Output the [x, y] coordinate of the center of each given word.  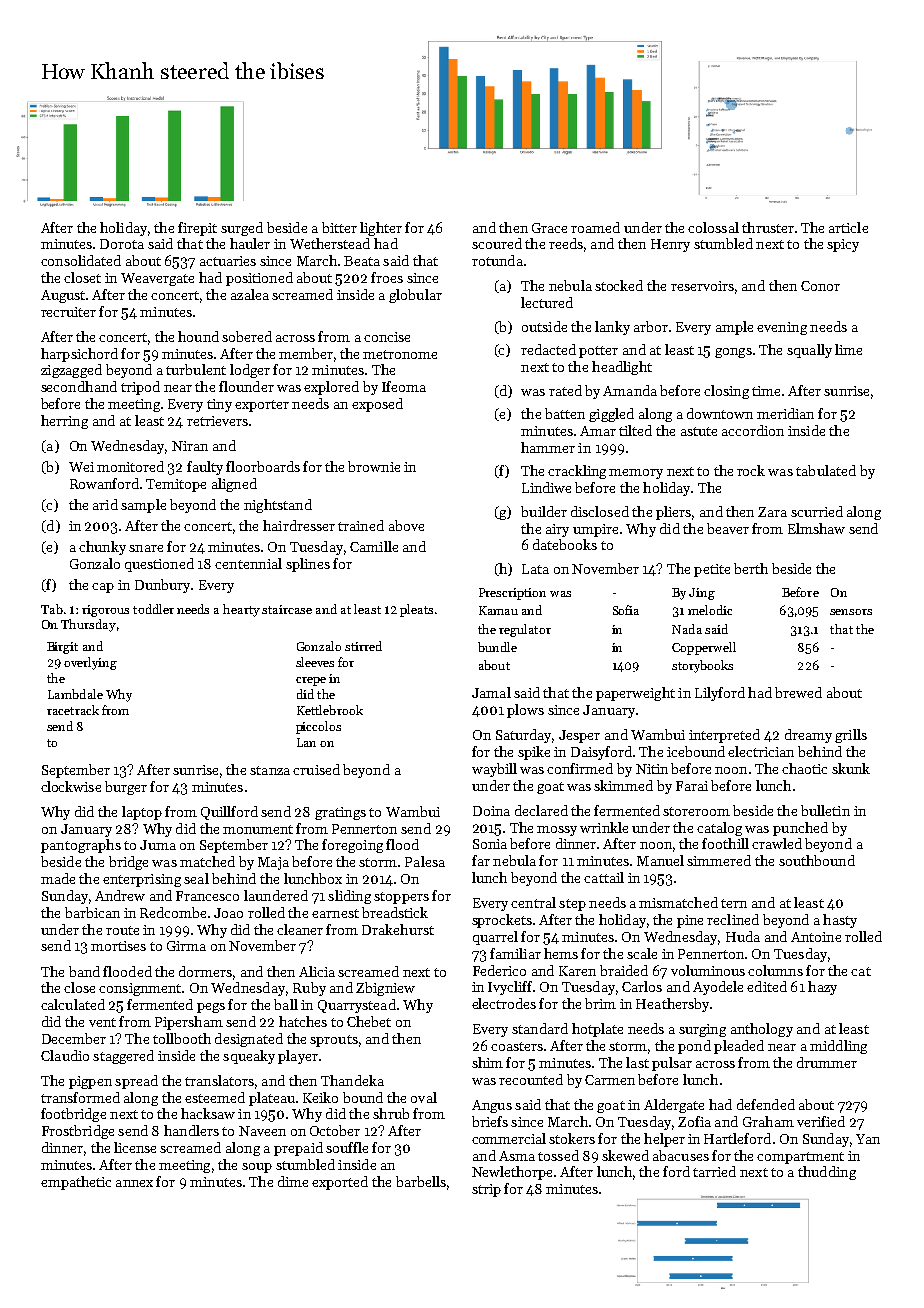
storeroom [696, 811]
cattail [604, 877]
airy [557, 530]
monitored [130, 466]
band [84, 971]
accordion [753, 430]
